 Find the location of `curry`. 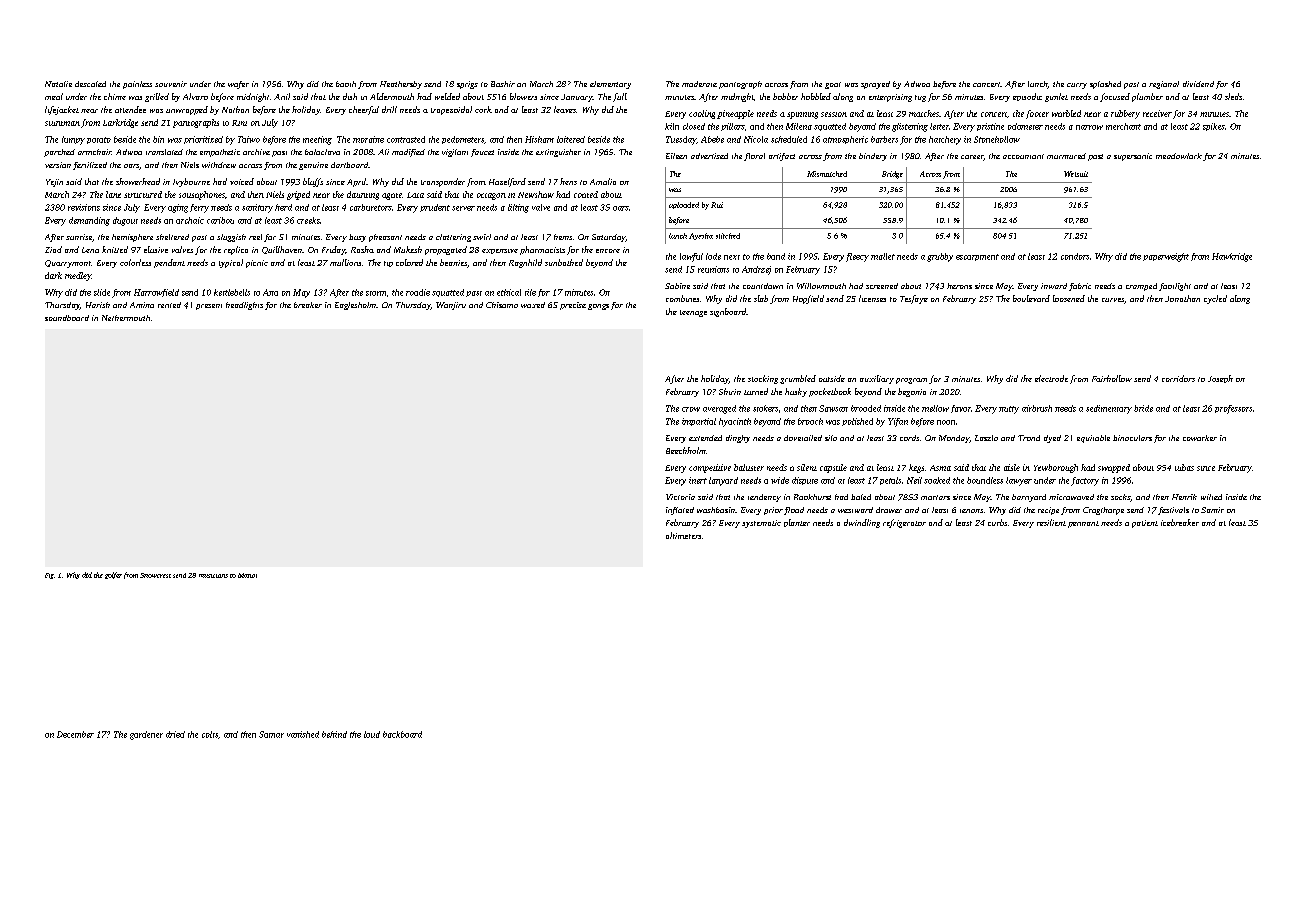

curry is located at coordinates (1077, 86).
